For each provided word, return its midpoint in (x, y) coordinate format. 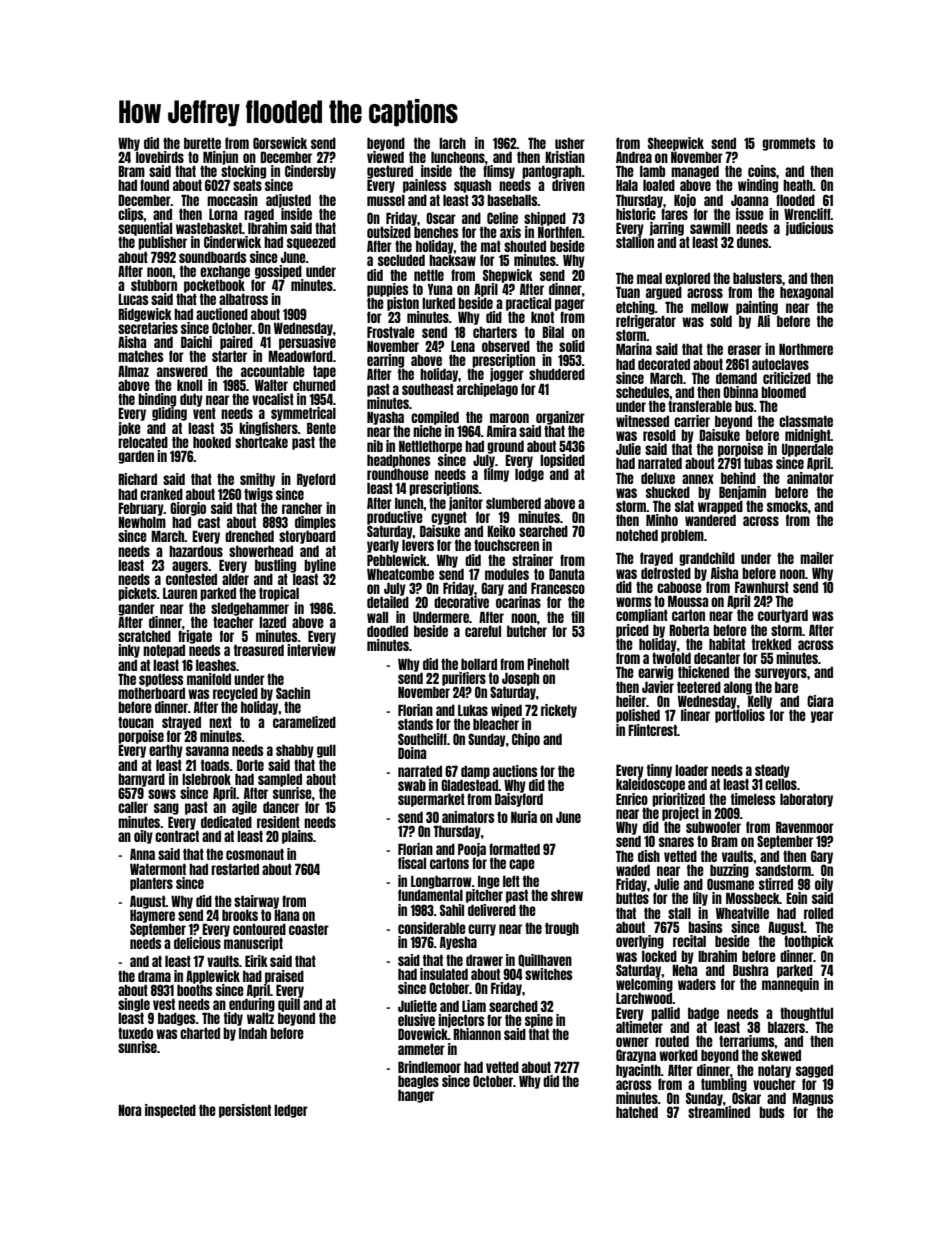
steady (772, 771)
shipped (545, 219)
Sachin (293, 693)
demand (736, 378)
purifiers (464, 679)
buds (772, 1112)
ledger (291, 1111)
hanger (416, 1096)
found (154, 185)
